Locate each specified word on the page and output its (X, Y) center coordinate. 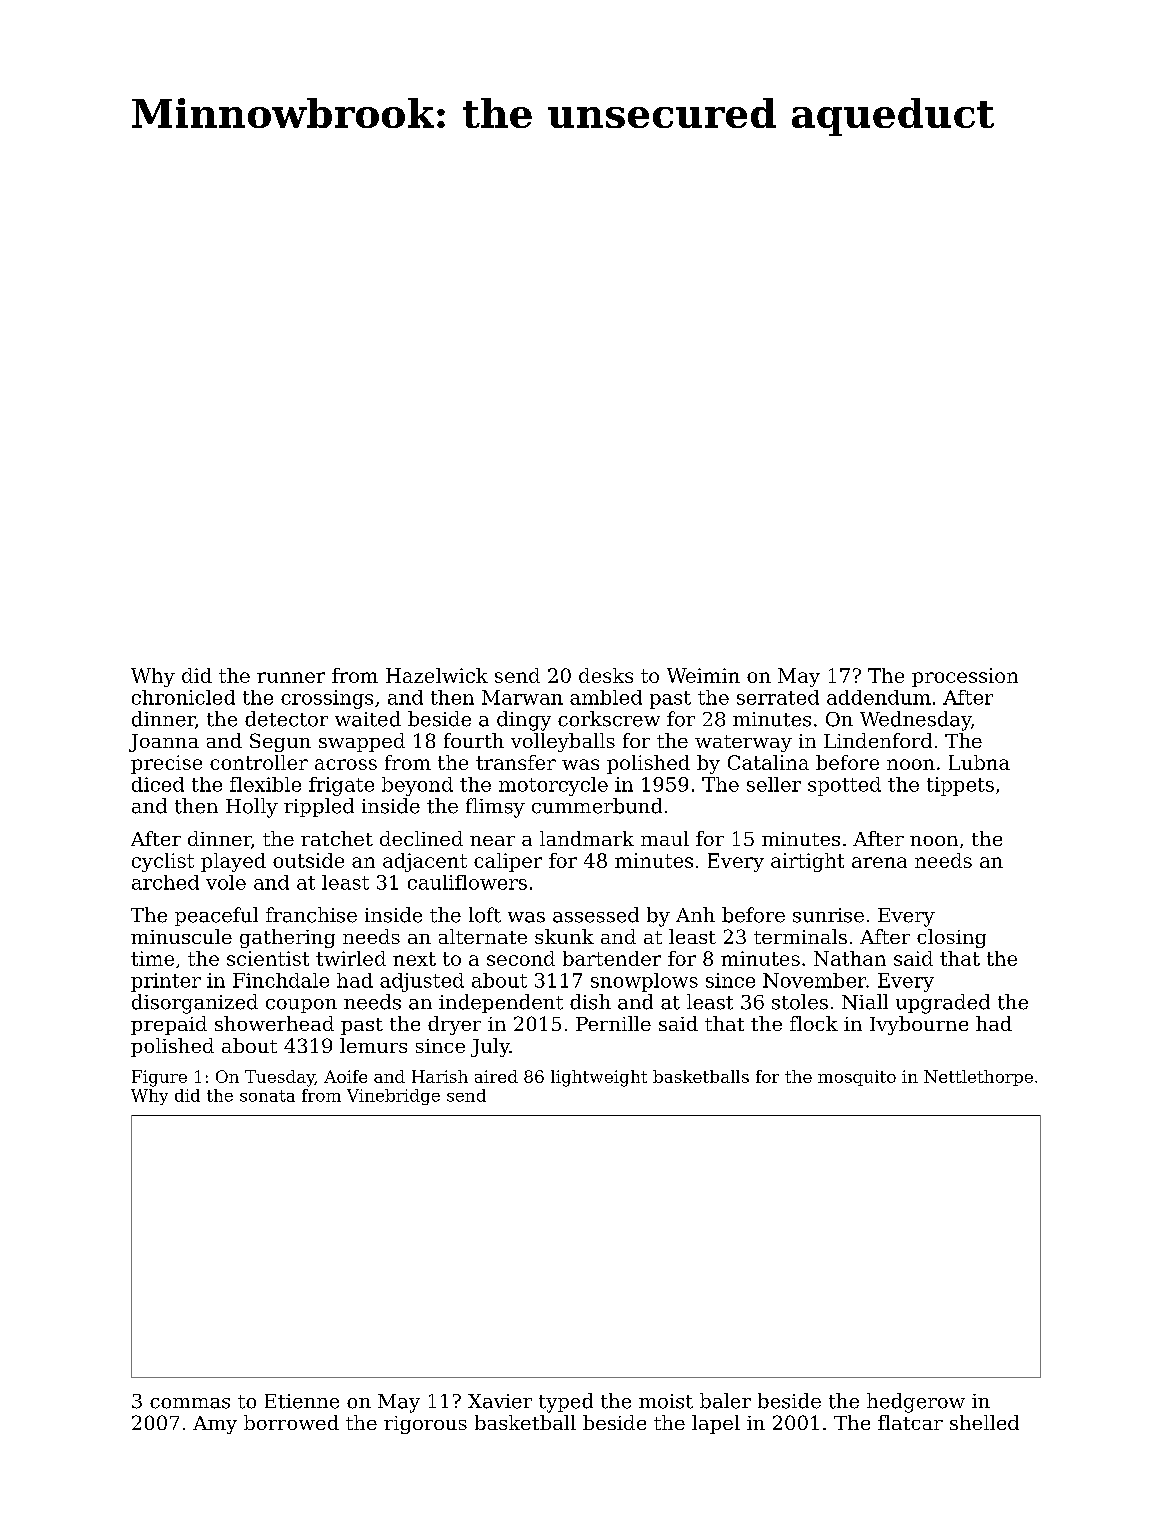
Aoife (345, 1076)
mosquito (857, 1078)
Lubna (979, 762)
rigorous (425, 1425)
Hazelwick (437, 675)
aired (496, 1076)
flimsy (495, 808)
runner (291, 677)
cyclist (163, 862)
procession (965, 677)
